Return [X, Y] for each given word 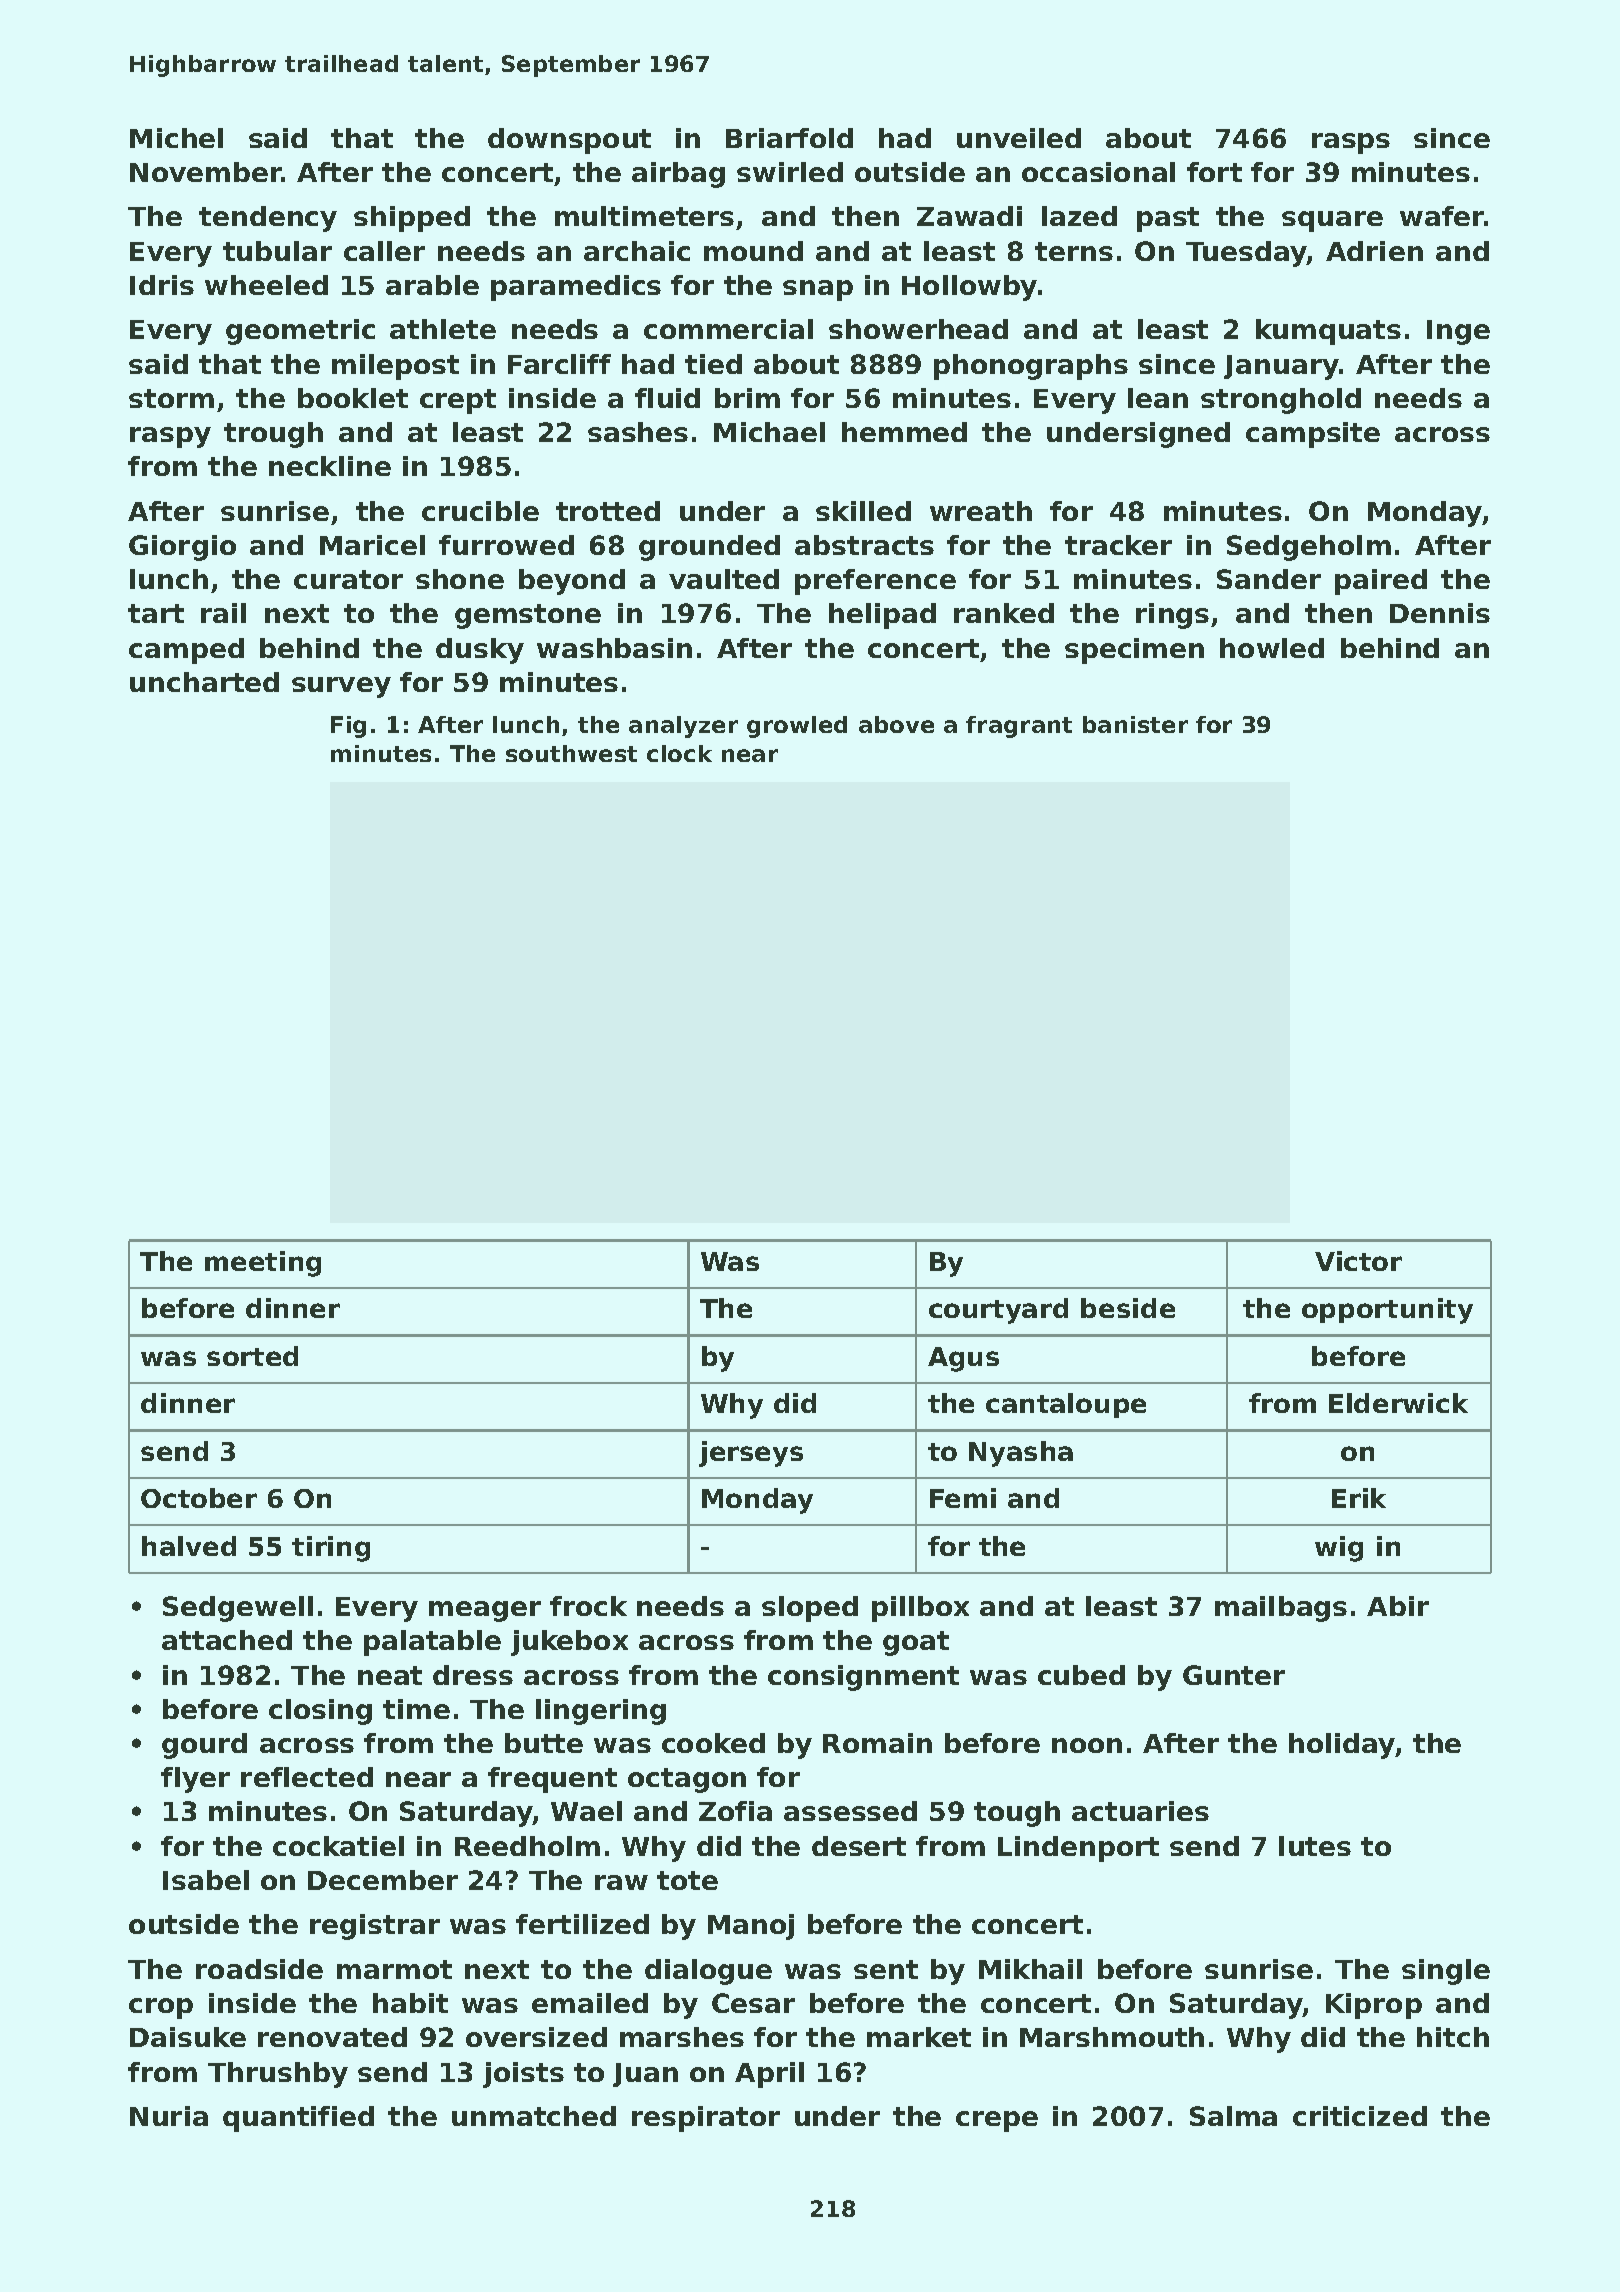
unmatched [534, 2116]
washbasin [614, 648]
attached [227, 1640]
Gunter [1234, 1675]
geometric [300, 332]
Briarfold [789, 138]
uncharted [204, 682]
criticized [1360, 2116]
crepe [997, 2121]
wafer [1442, 216]
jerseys [751, 1454]
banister [1135, 724]
